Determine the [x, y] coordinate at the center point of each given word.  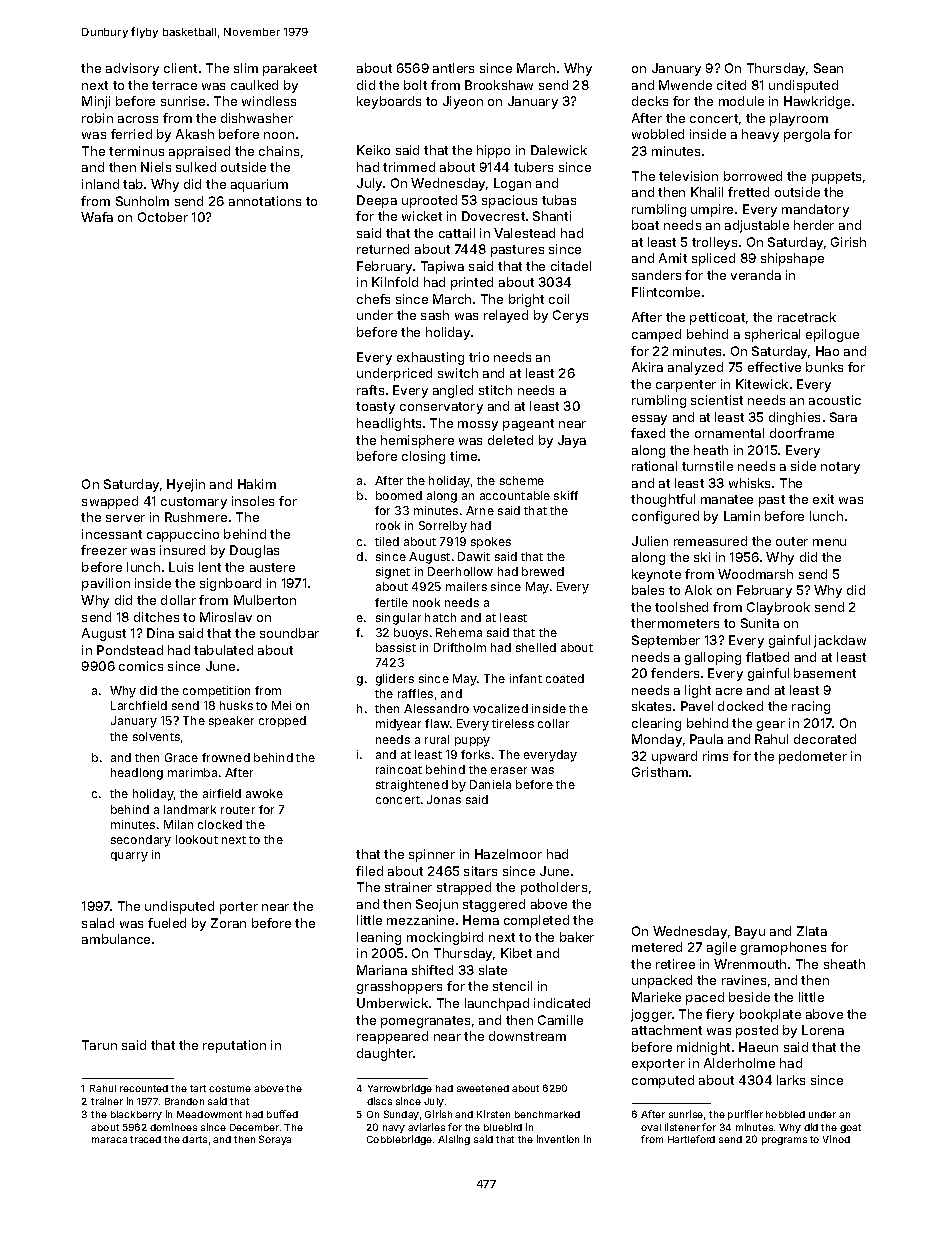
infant [526, 678]
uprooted [429, 201]
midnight [703, 1048]
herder [814, 225]
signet [393, 573]
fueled [167, 923]
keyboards [389, 102]
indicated [562, 1003]
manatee [727, 499]
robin [97, 118]
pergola [807, 135]
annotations [265, 201]
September [666, 641]
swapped [110, 502]
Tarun [99, 1045]
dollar [178, 600]
